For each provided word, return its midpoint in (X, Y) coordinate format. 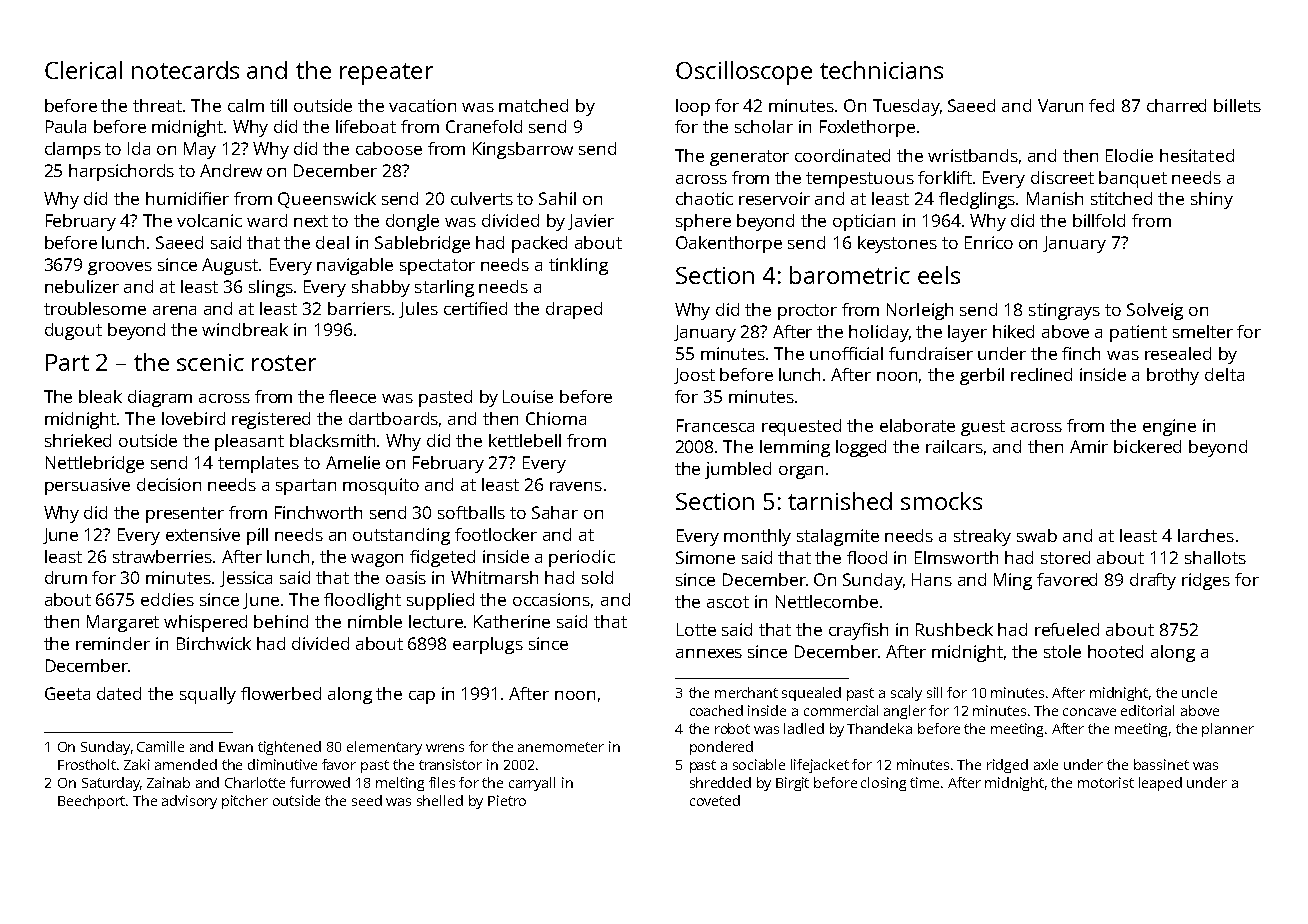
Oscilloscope (744, 73)
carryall (532, 784)
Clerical (83, 70)
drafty (1153, 581)
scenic (210, 362)
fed (1101, 105)
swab (1037, 535)
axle (1046, 764)
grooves (120, 268)
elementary (384, 748)
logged (861, 448)
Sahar (555, 512)
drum (66, 577)
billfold (1099, 220)
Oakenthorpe (729, 244)
